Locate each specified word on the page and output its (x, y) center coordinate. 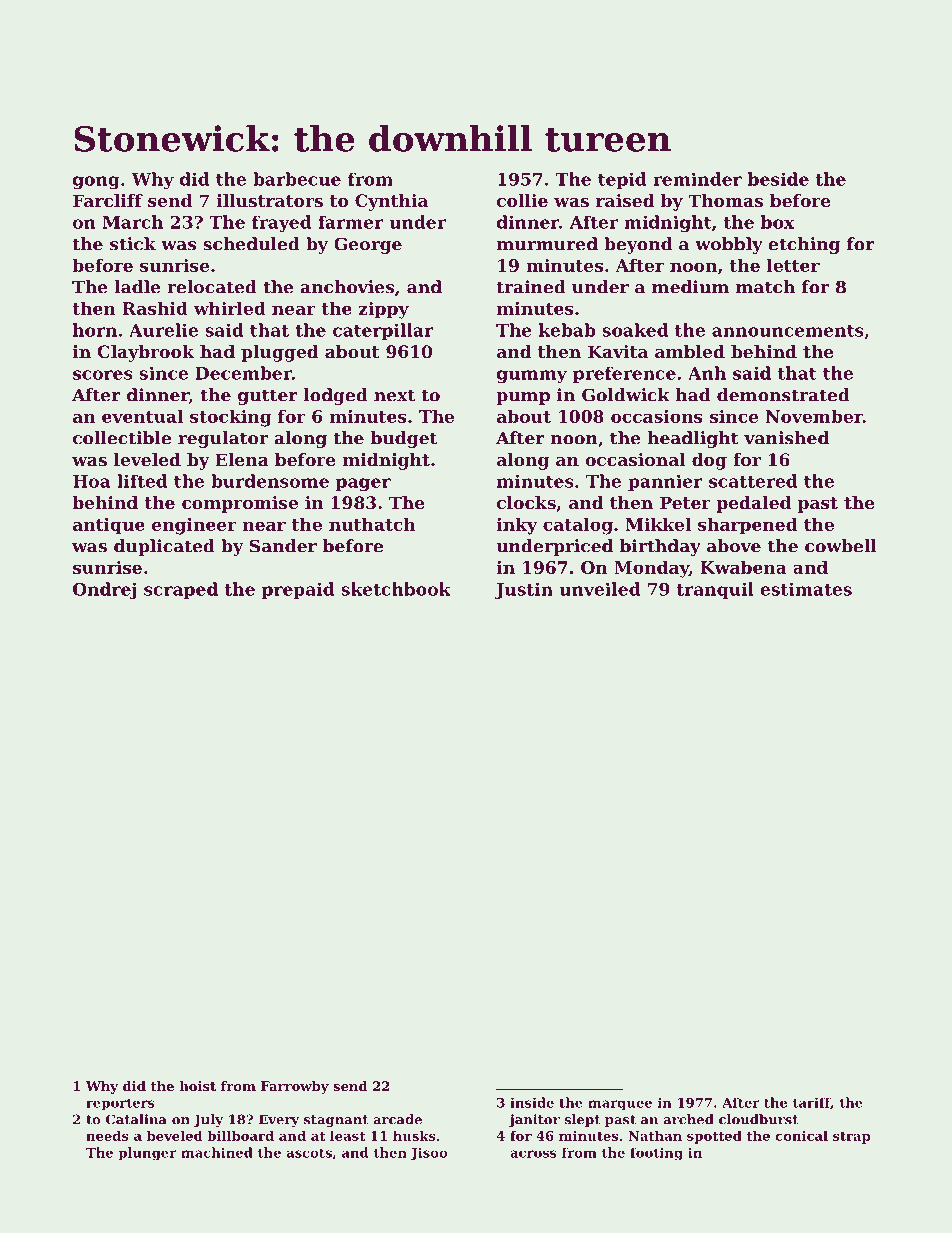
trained (531, 287)
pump (523, 398)
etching (804, 245)
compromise (240, 504)
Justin (524, 590)
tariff (812, 1103)
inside (532, 1102)
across (533, 1154)
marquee (620, 1105)
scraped (181, 590)
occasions (657, 416)
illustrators (270, 200)
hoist (197, 1086)
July (208, 1120)
